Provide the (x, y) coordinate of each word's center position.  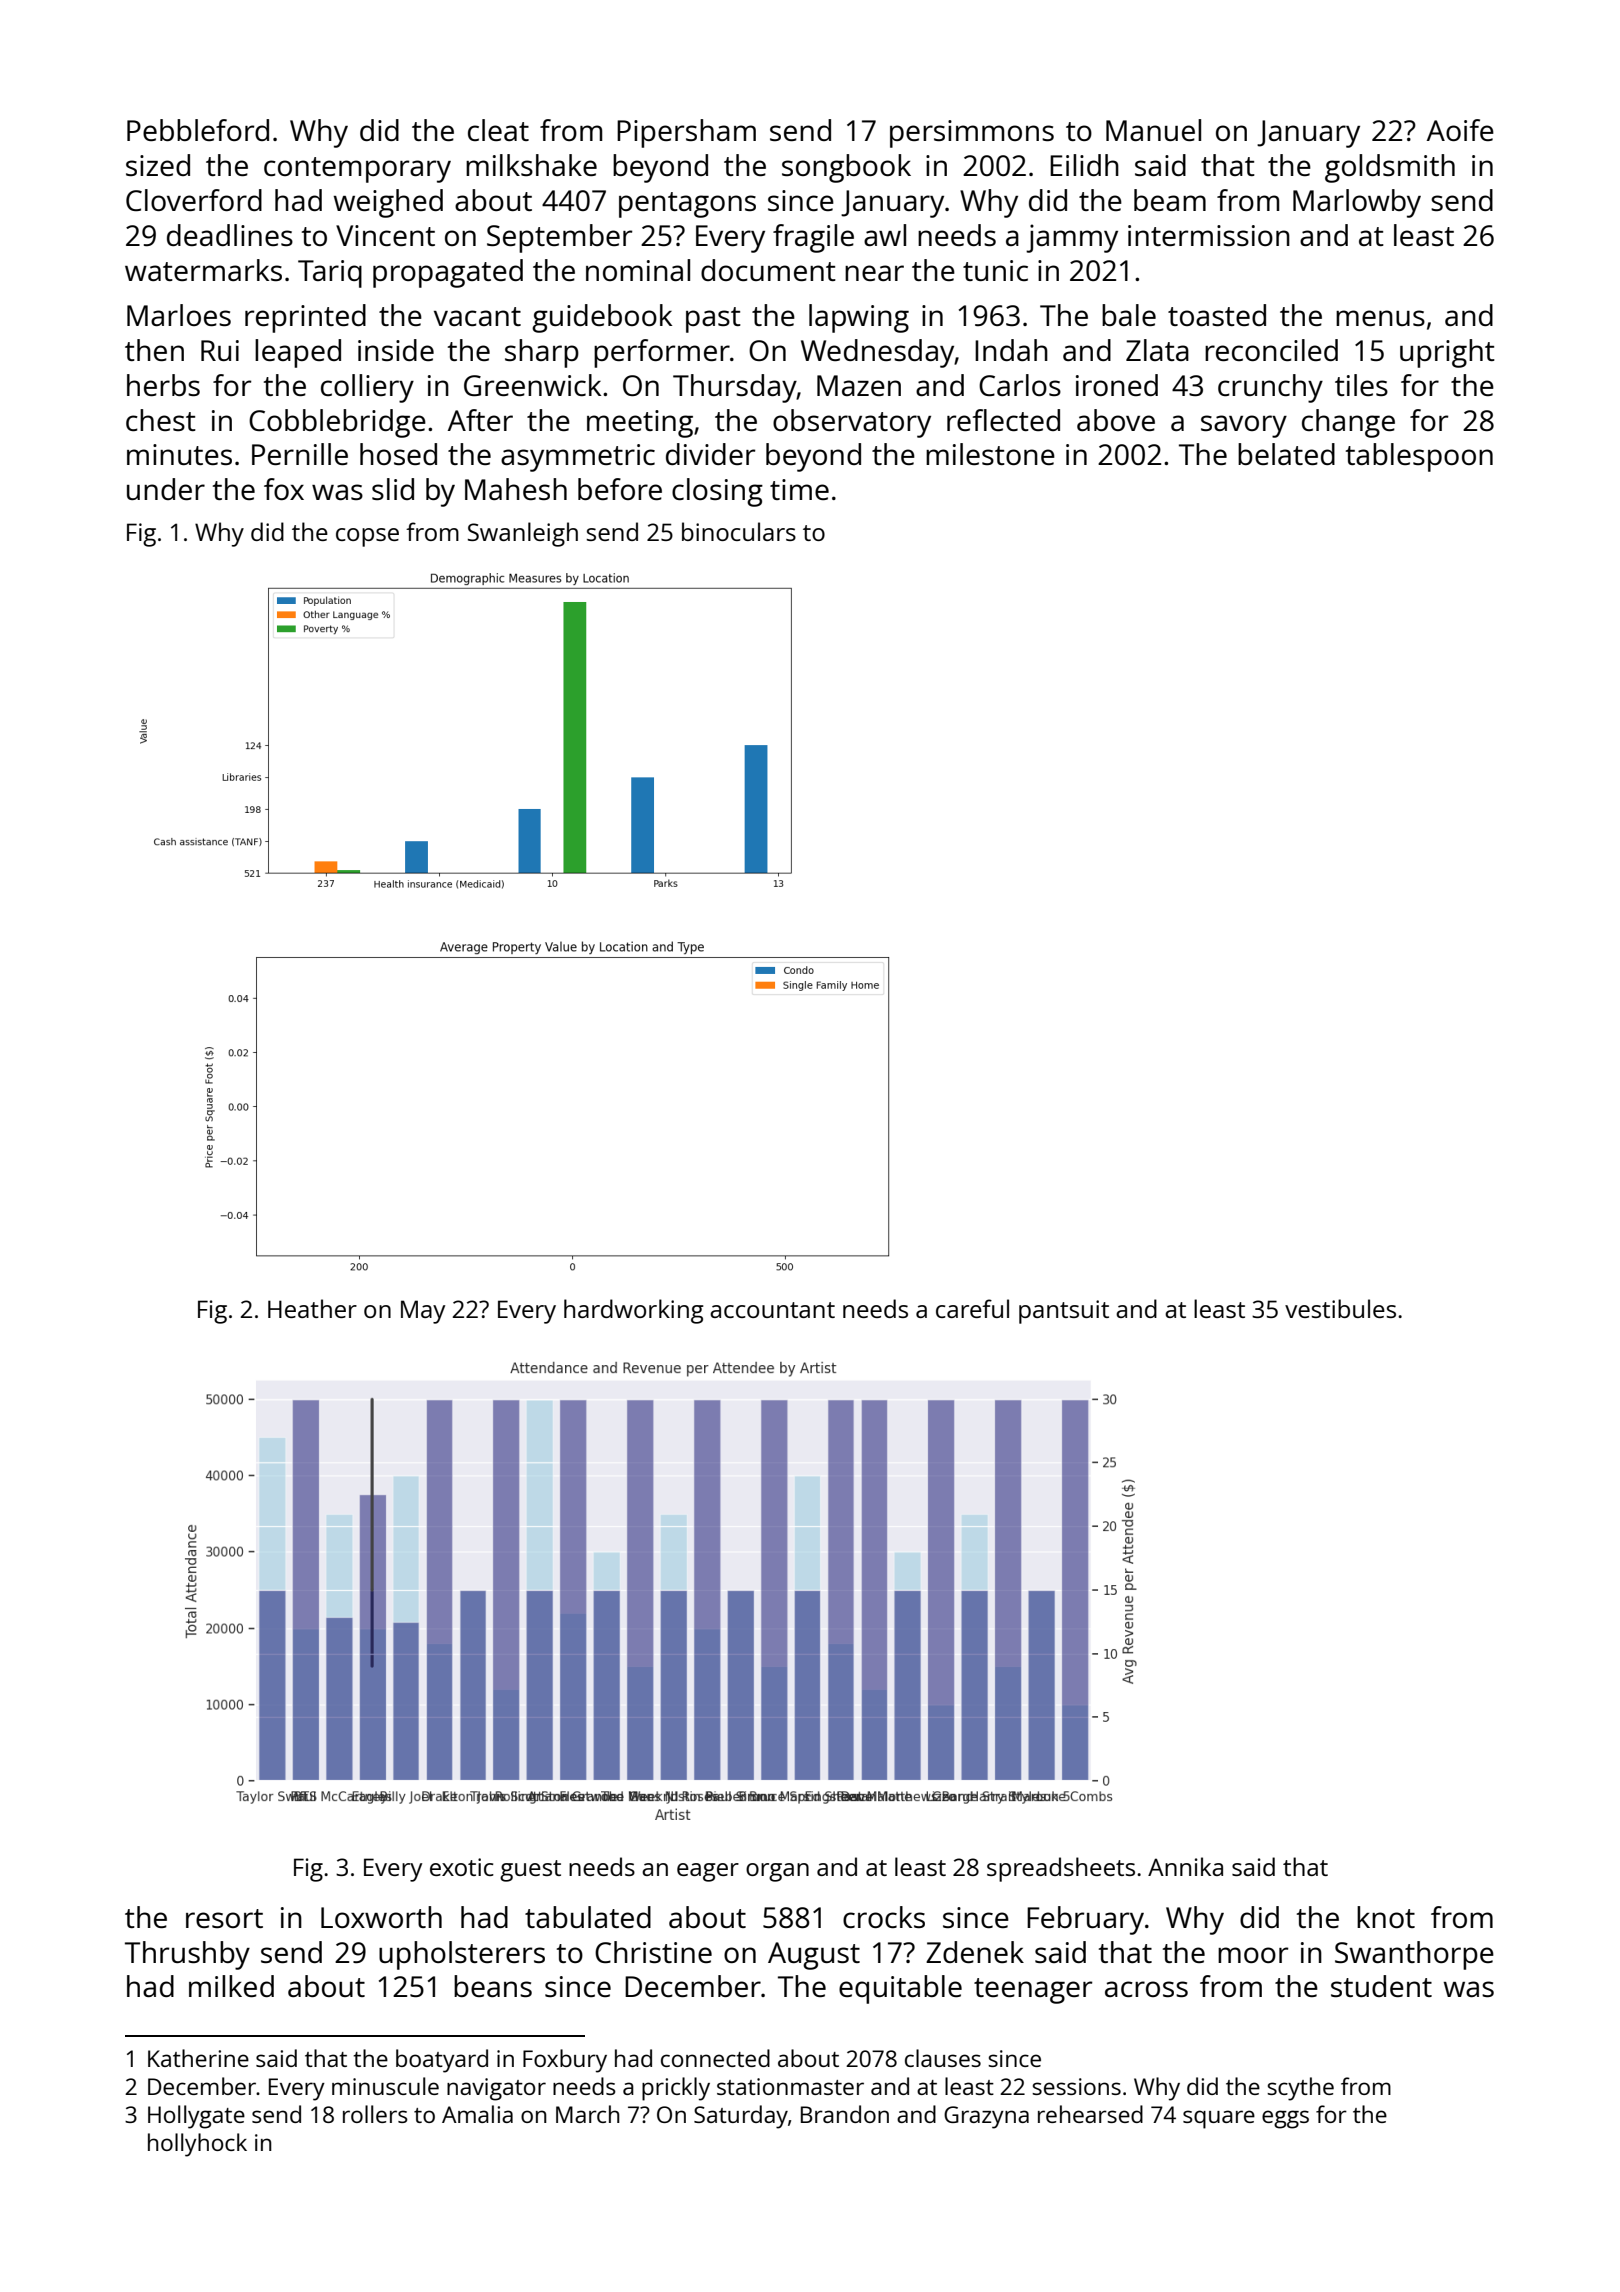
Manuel (1153, 130)
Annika (1185, 1866)
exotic (462, 1867)
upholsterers (462, 1955)
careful (972, 1308)
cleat (498, 130)
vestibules (1340, 1308)
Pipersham (686, 133)
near (874, 273)
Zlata (1157, 350)
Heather (312, 1308)
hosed (398, 454)
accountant (772, 1310)
